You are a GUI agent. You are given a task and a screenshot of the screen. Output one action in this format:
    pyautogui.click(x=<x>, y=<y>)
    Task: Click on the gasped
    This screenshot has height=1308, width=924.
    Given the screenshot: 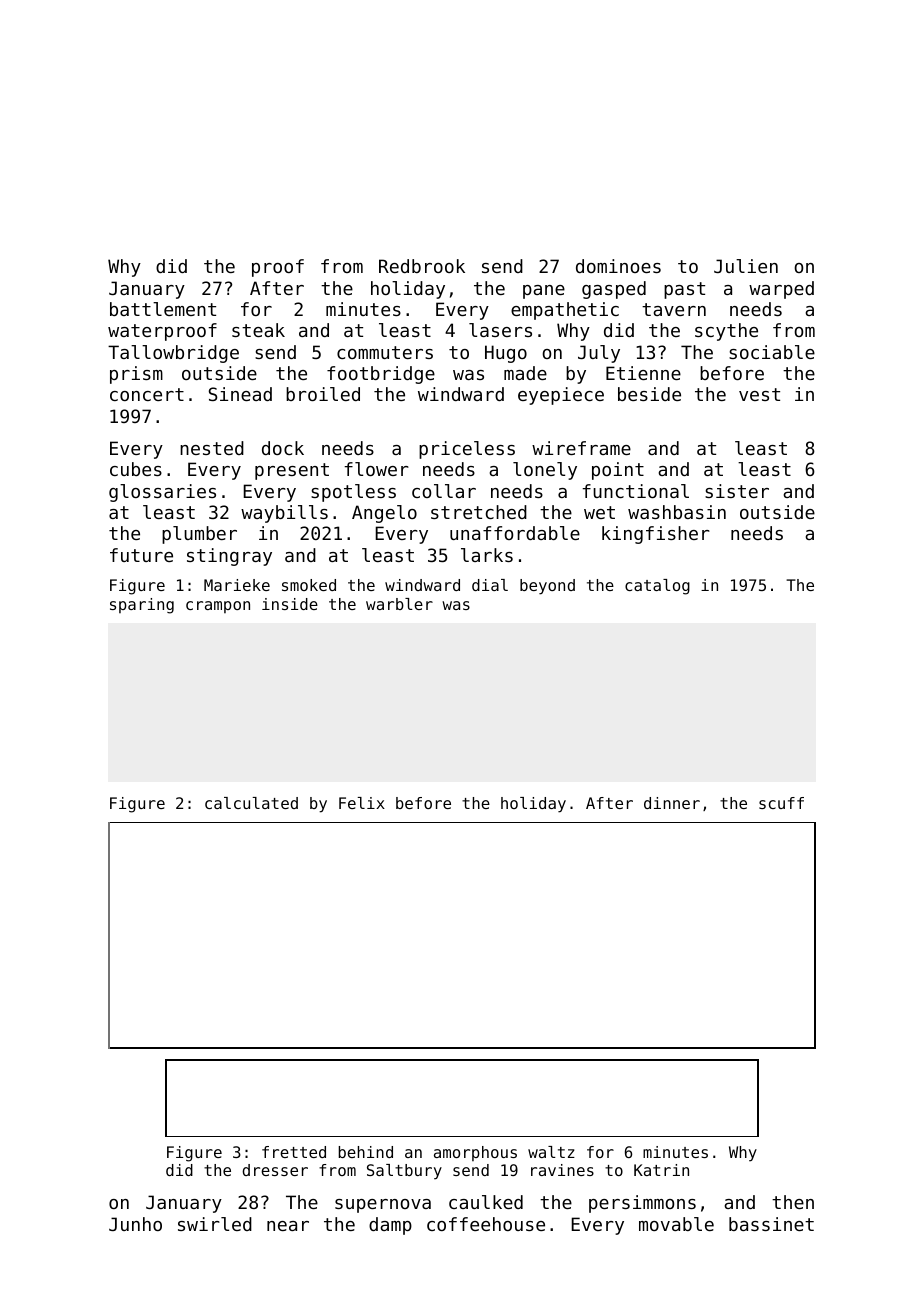 What is the action you would take?
    pyautogui.click(x=614, y=290)
